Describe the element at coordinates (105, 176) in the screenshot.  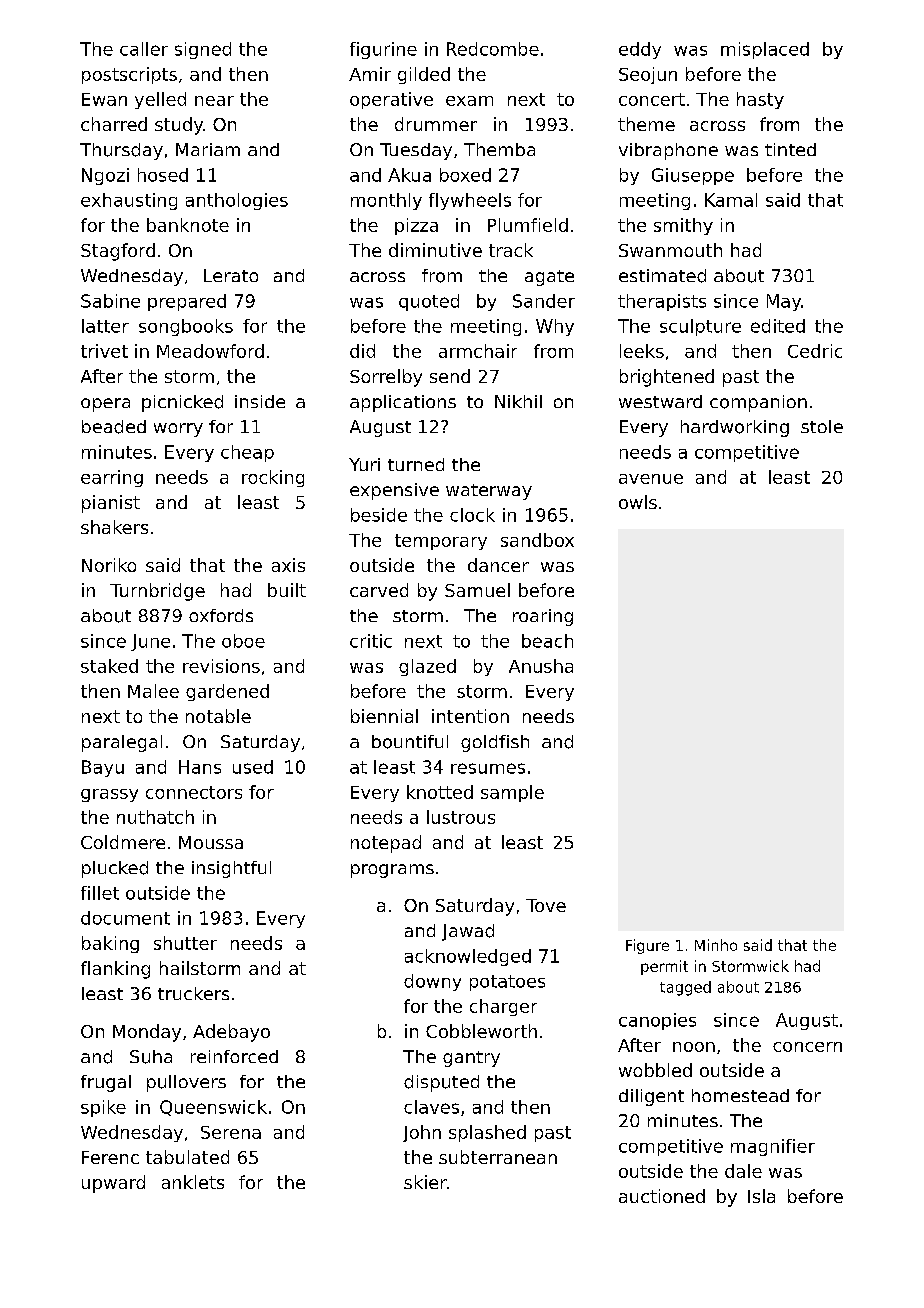
I see `Ngozi` at that location.
